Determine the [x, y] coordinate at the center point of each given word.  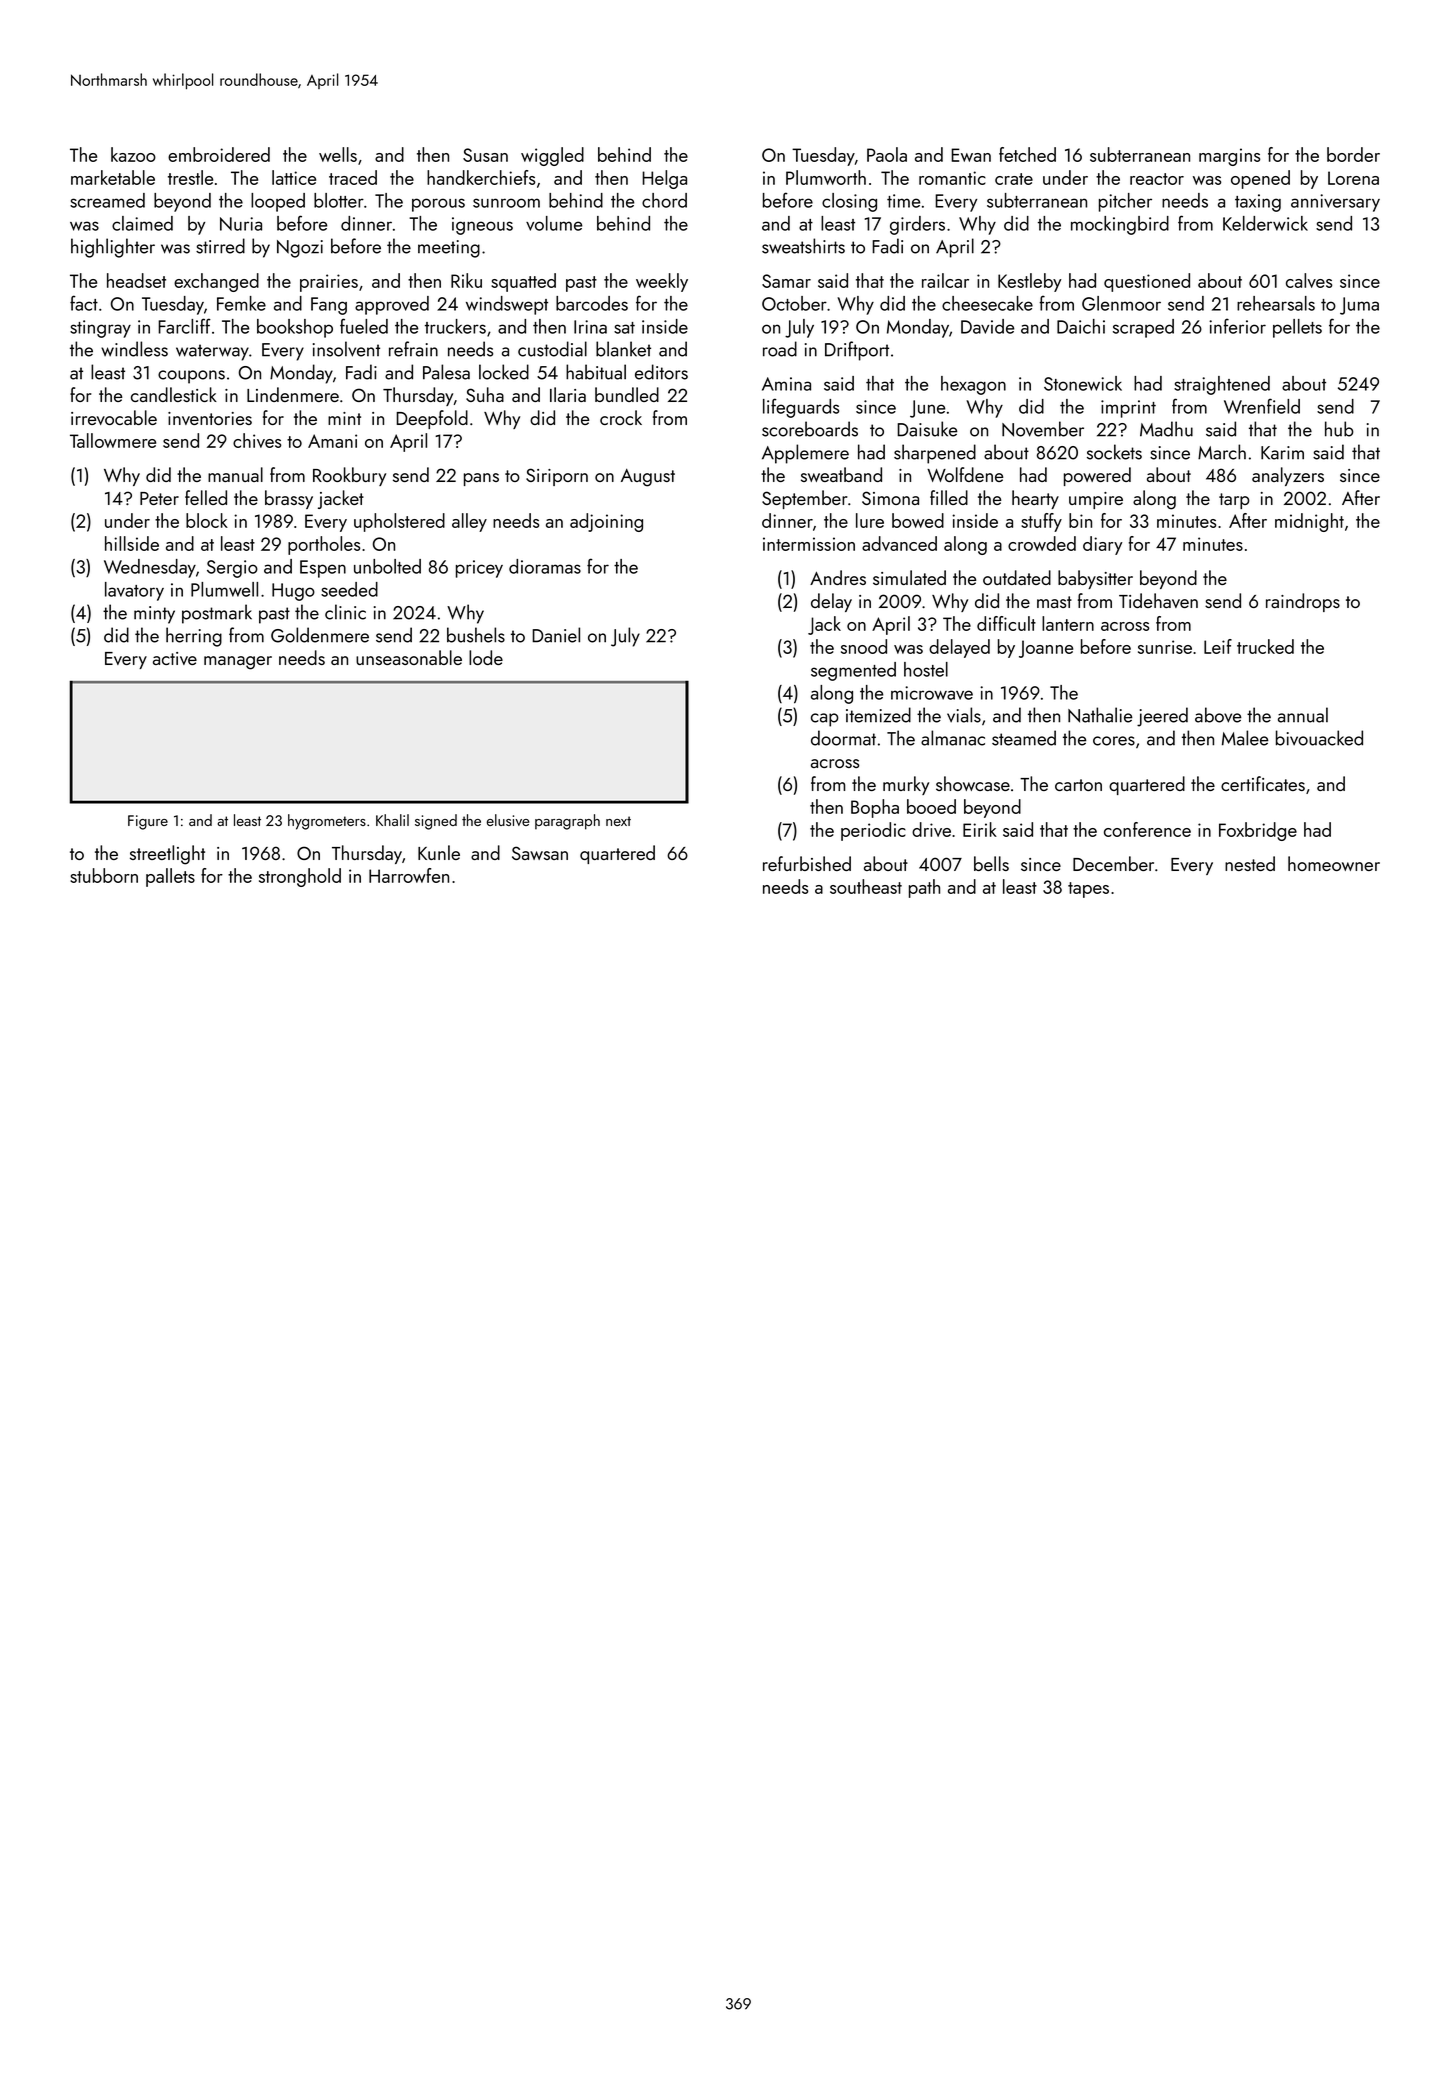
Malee [1245, 738]
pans [481, 479]
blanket [623, 349]
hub [1339, 429]
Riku [466, 280]
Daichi [1081, 326]
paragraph [567, 822]
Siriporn [557, 477]
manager [238, 663]
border [1353, 154]
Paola [887, 154]
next [618, 821]
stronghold [300, 877]
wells [338, 154]
